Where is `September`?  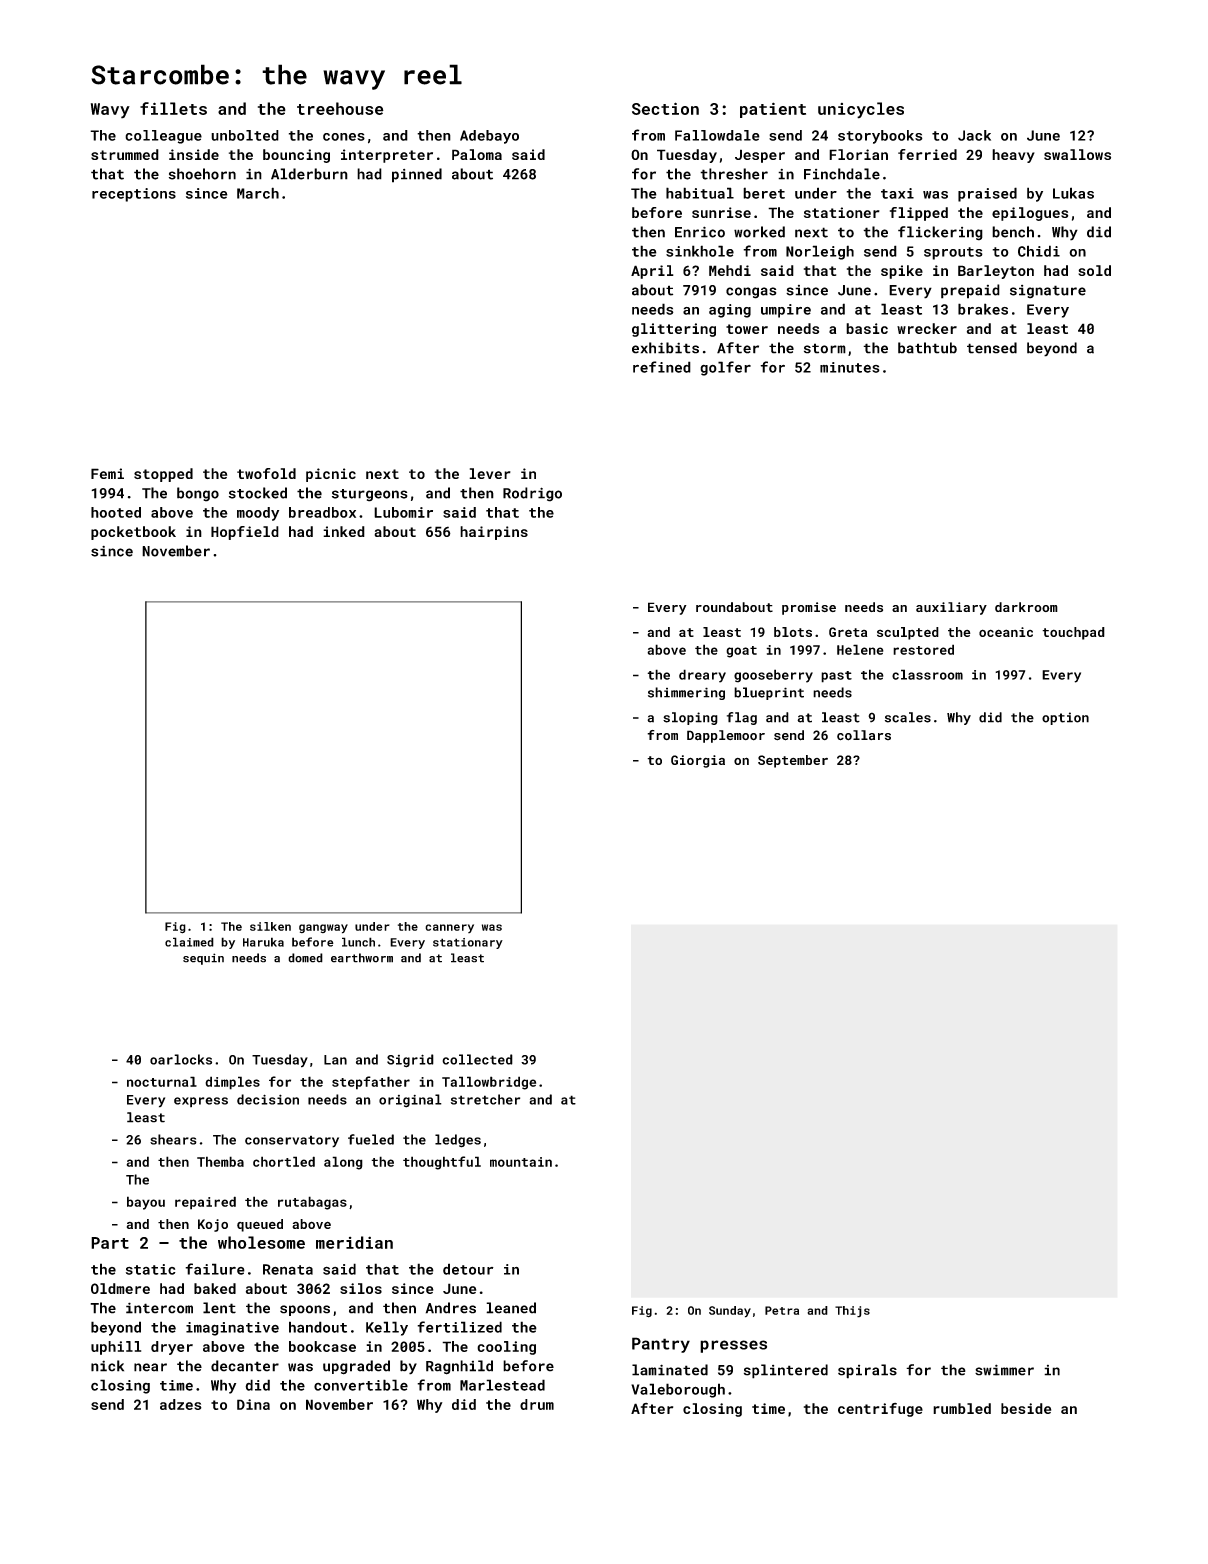
September is located at coordinates (793, 761).
